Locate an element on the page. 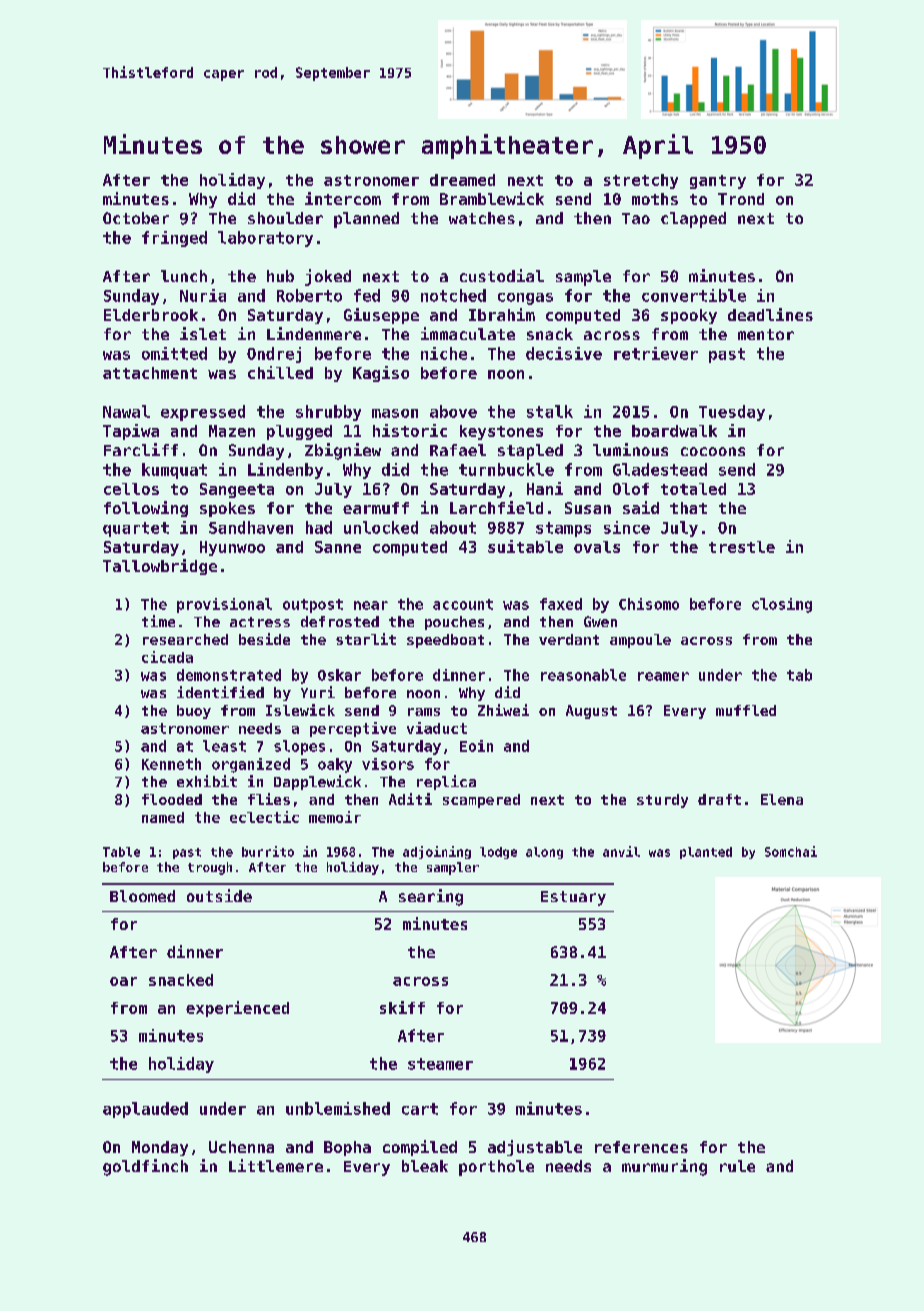  searing is located at coordinates (431, 897).
